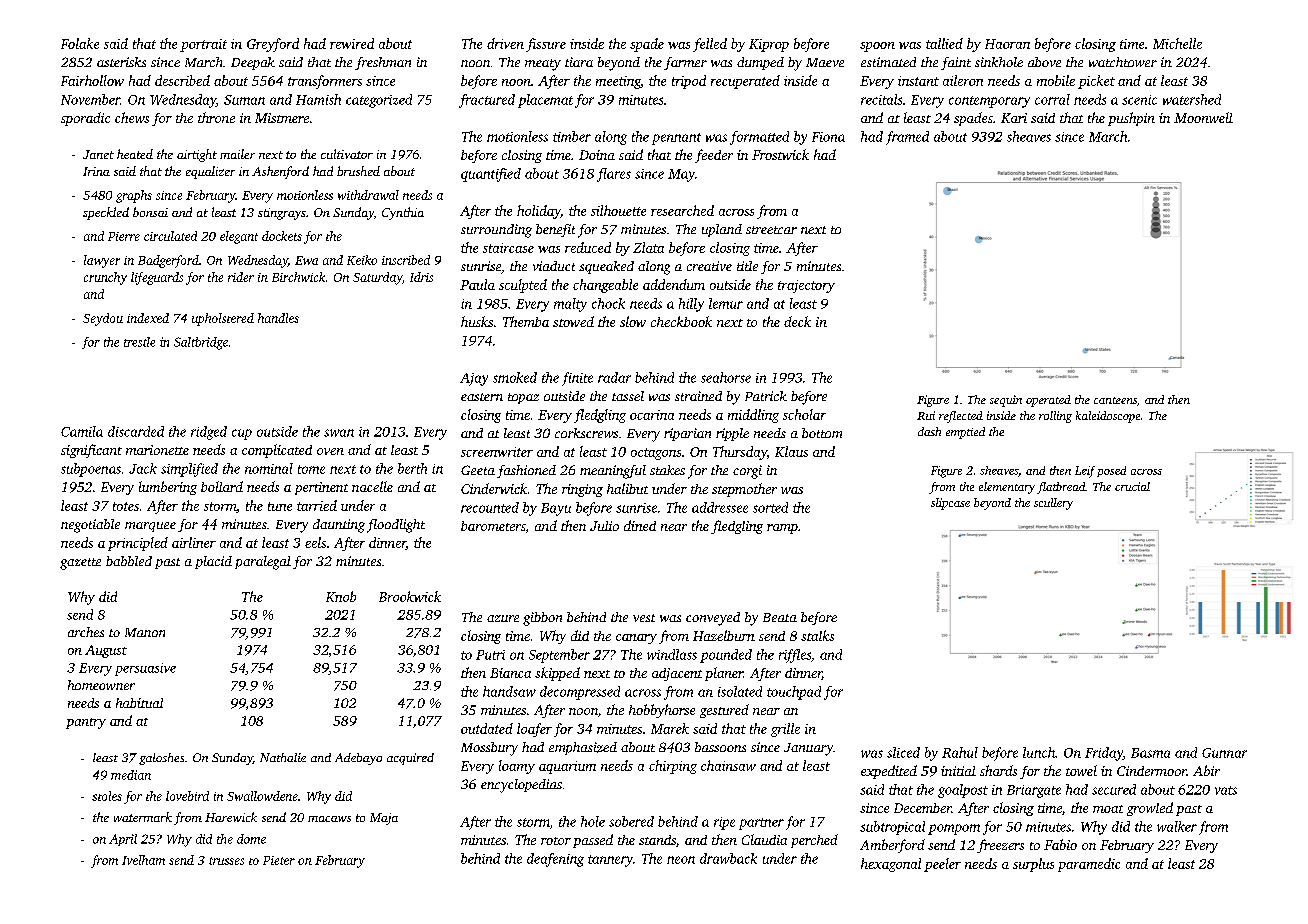 This screenshot has width=1308, height=924. What do you see at coordinates (487, 728) in the screenshot?
I see `outdated` at bounding box center [487, 728].
